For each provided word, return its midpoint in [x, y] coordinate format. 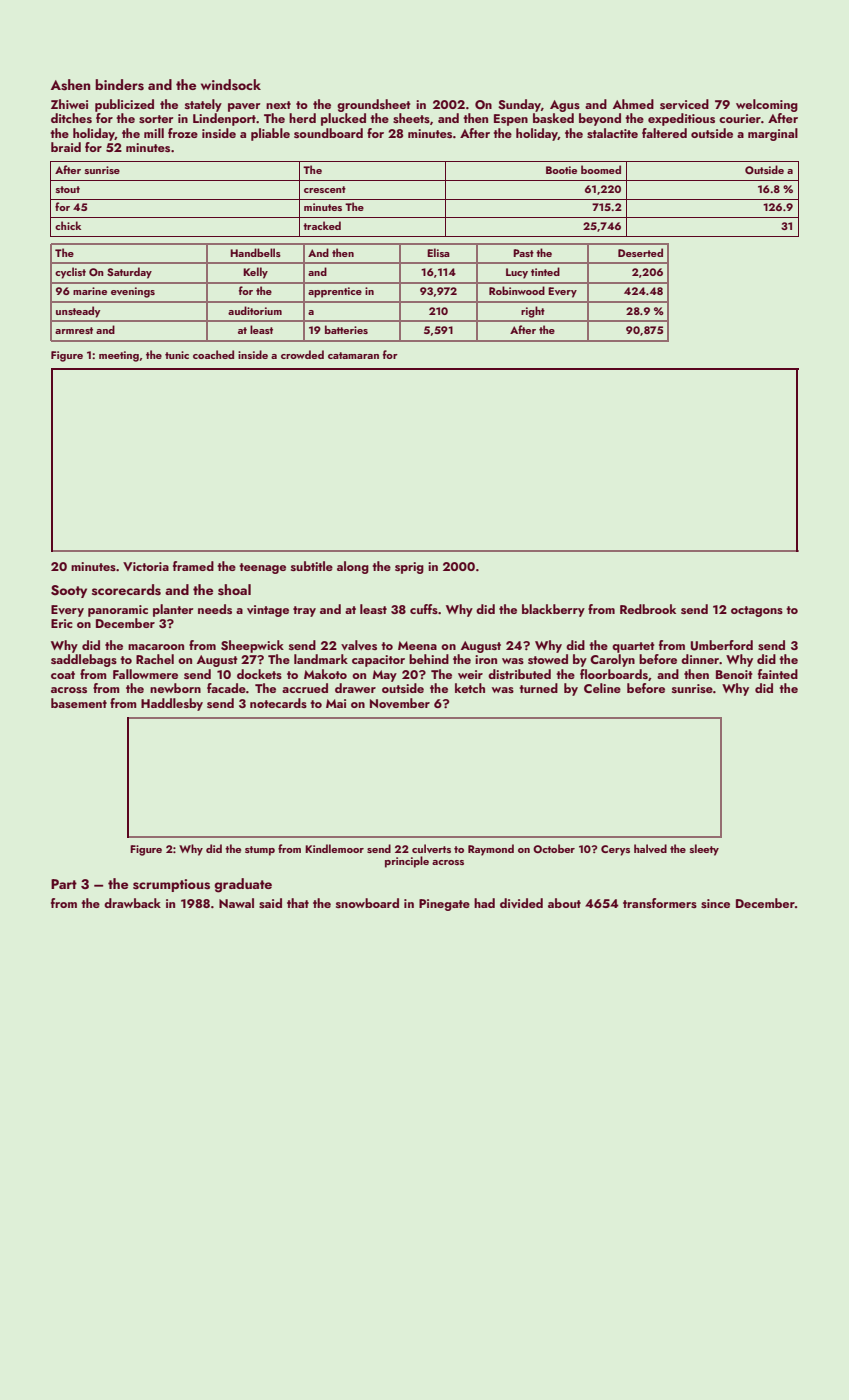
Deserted [640, 252]
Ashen [70, 85]
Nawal [236, 903]
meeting [119, 356]
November [400, 703]
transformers [660, 903]
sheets [411, 118]
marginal [773, 134]
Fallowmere [145, 674]
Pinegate [444, 905]
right [533, 312]
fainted [778, 674]
